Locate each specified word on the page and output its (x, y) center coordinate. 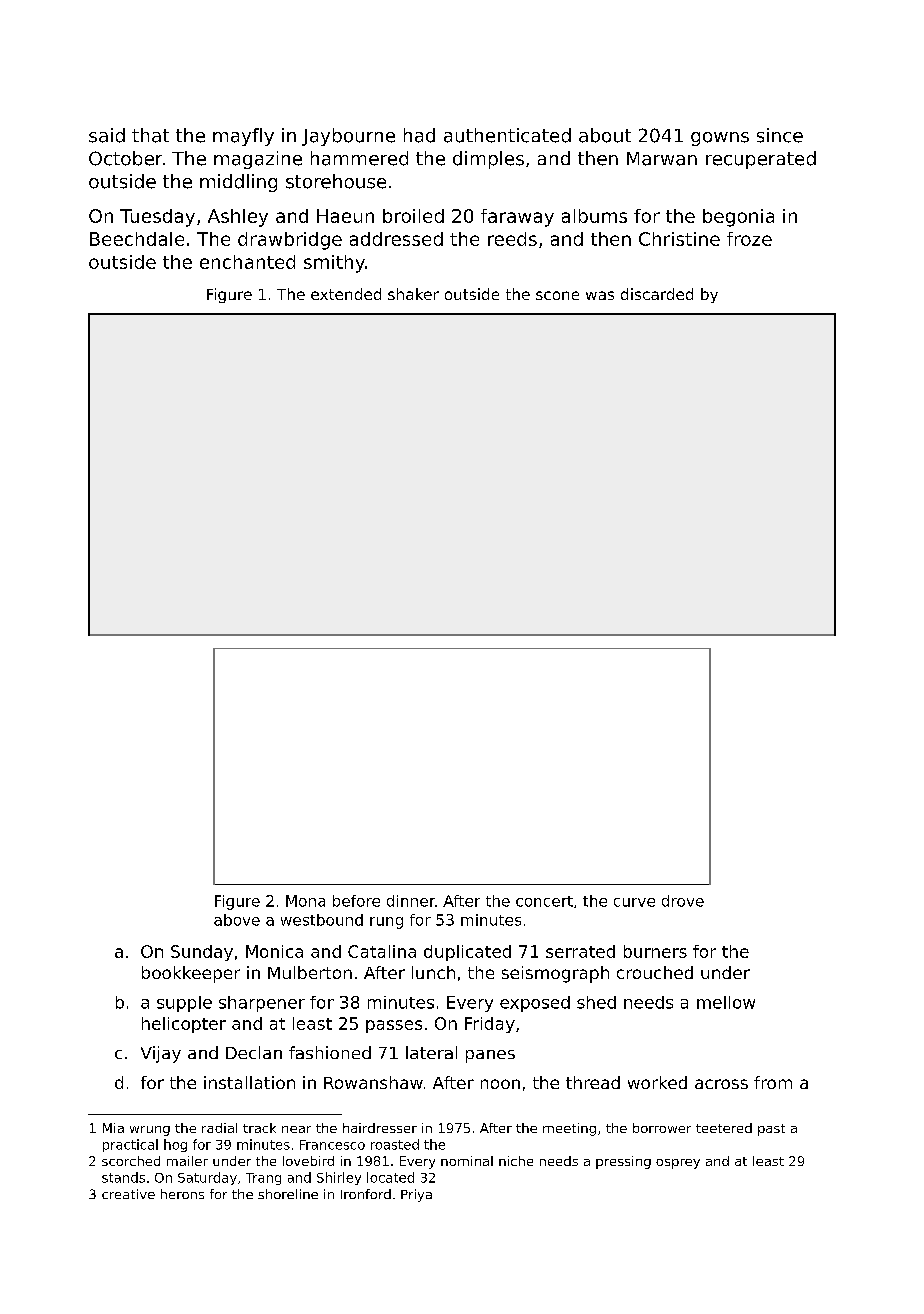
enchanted (247, 262)
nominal (467, 1161)
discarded (657, 294)
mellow (726, 1002)
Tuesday (157, 218)
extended (346, 294)
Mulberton (310, 972)
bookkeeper (191, 974)
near (296, 1129)
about (605, 135)
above (237, 920)
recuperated (761, 160)
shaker (413, 294)
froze (749, 239)
